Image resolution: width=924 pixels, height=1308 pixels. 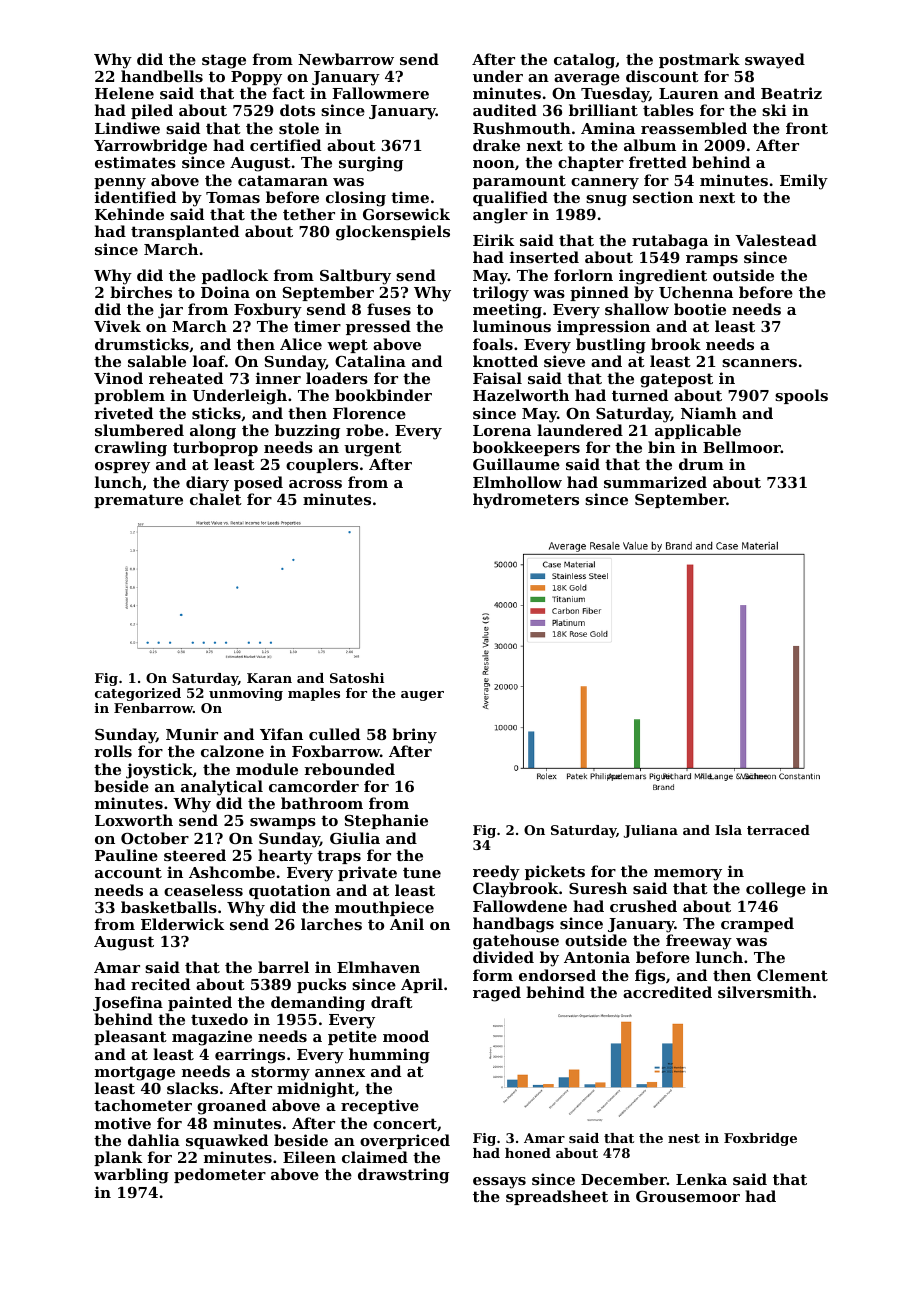 What do you see at coordinates (131, 1176) in the screenshot?
I see `warbling` at bounding box center [131, 1176].
